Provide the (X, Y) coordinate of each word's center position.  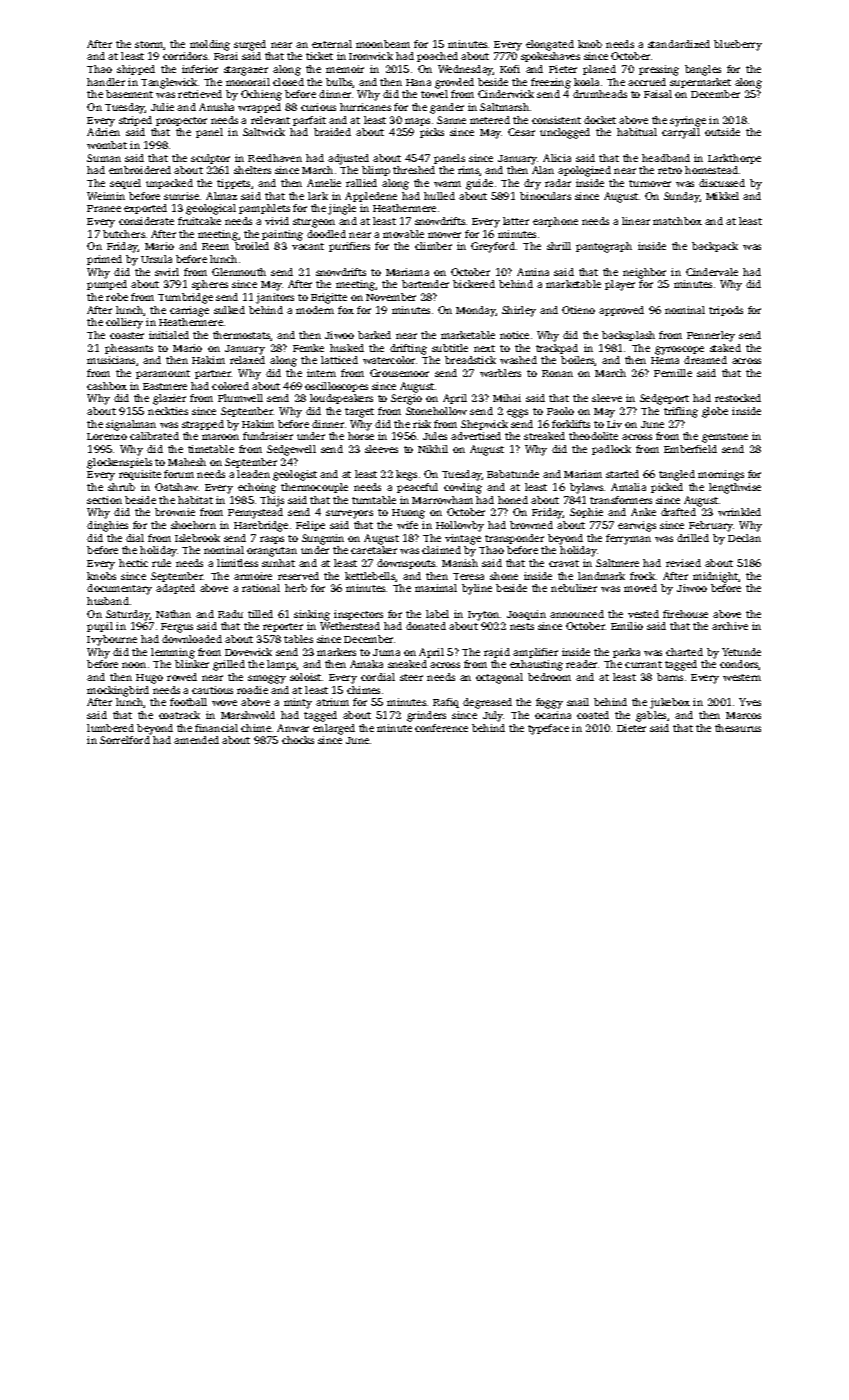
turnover (650, 183)
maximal (436, 588)
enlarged (334, 729)
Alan (543, 170)
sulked (229, 310)
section (104, 500)
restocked (738, 398)
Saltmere (617, 563)
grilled (229, 665)
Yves (750, 702)
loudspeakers (341, 399)
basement (129, 94)
